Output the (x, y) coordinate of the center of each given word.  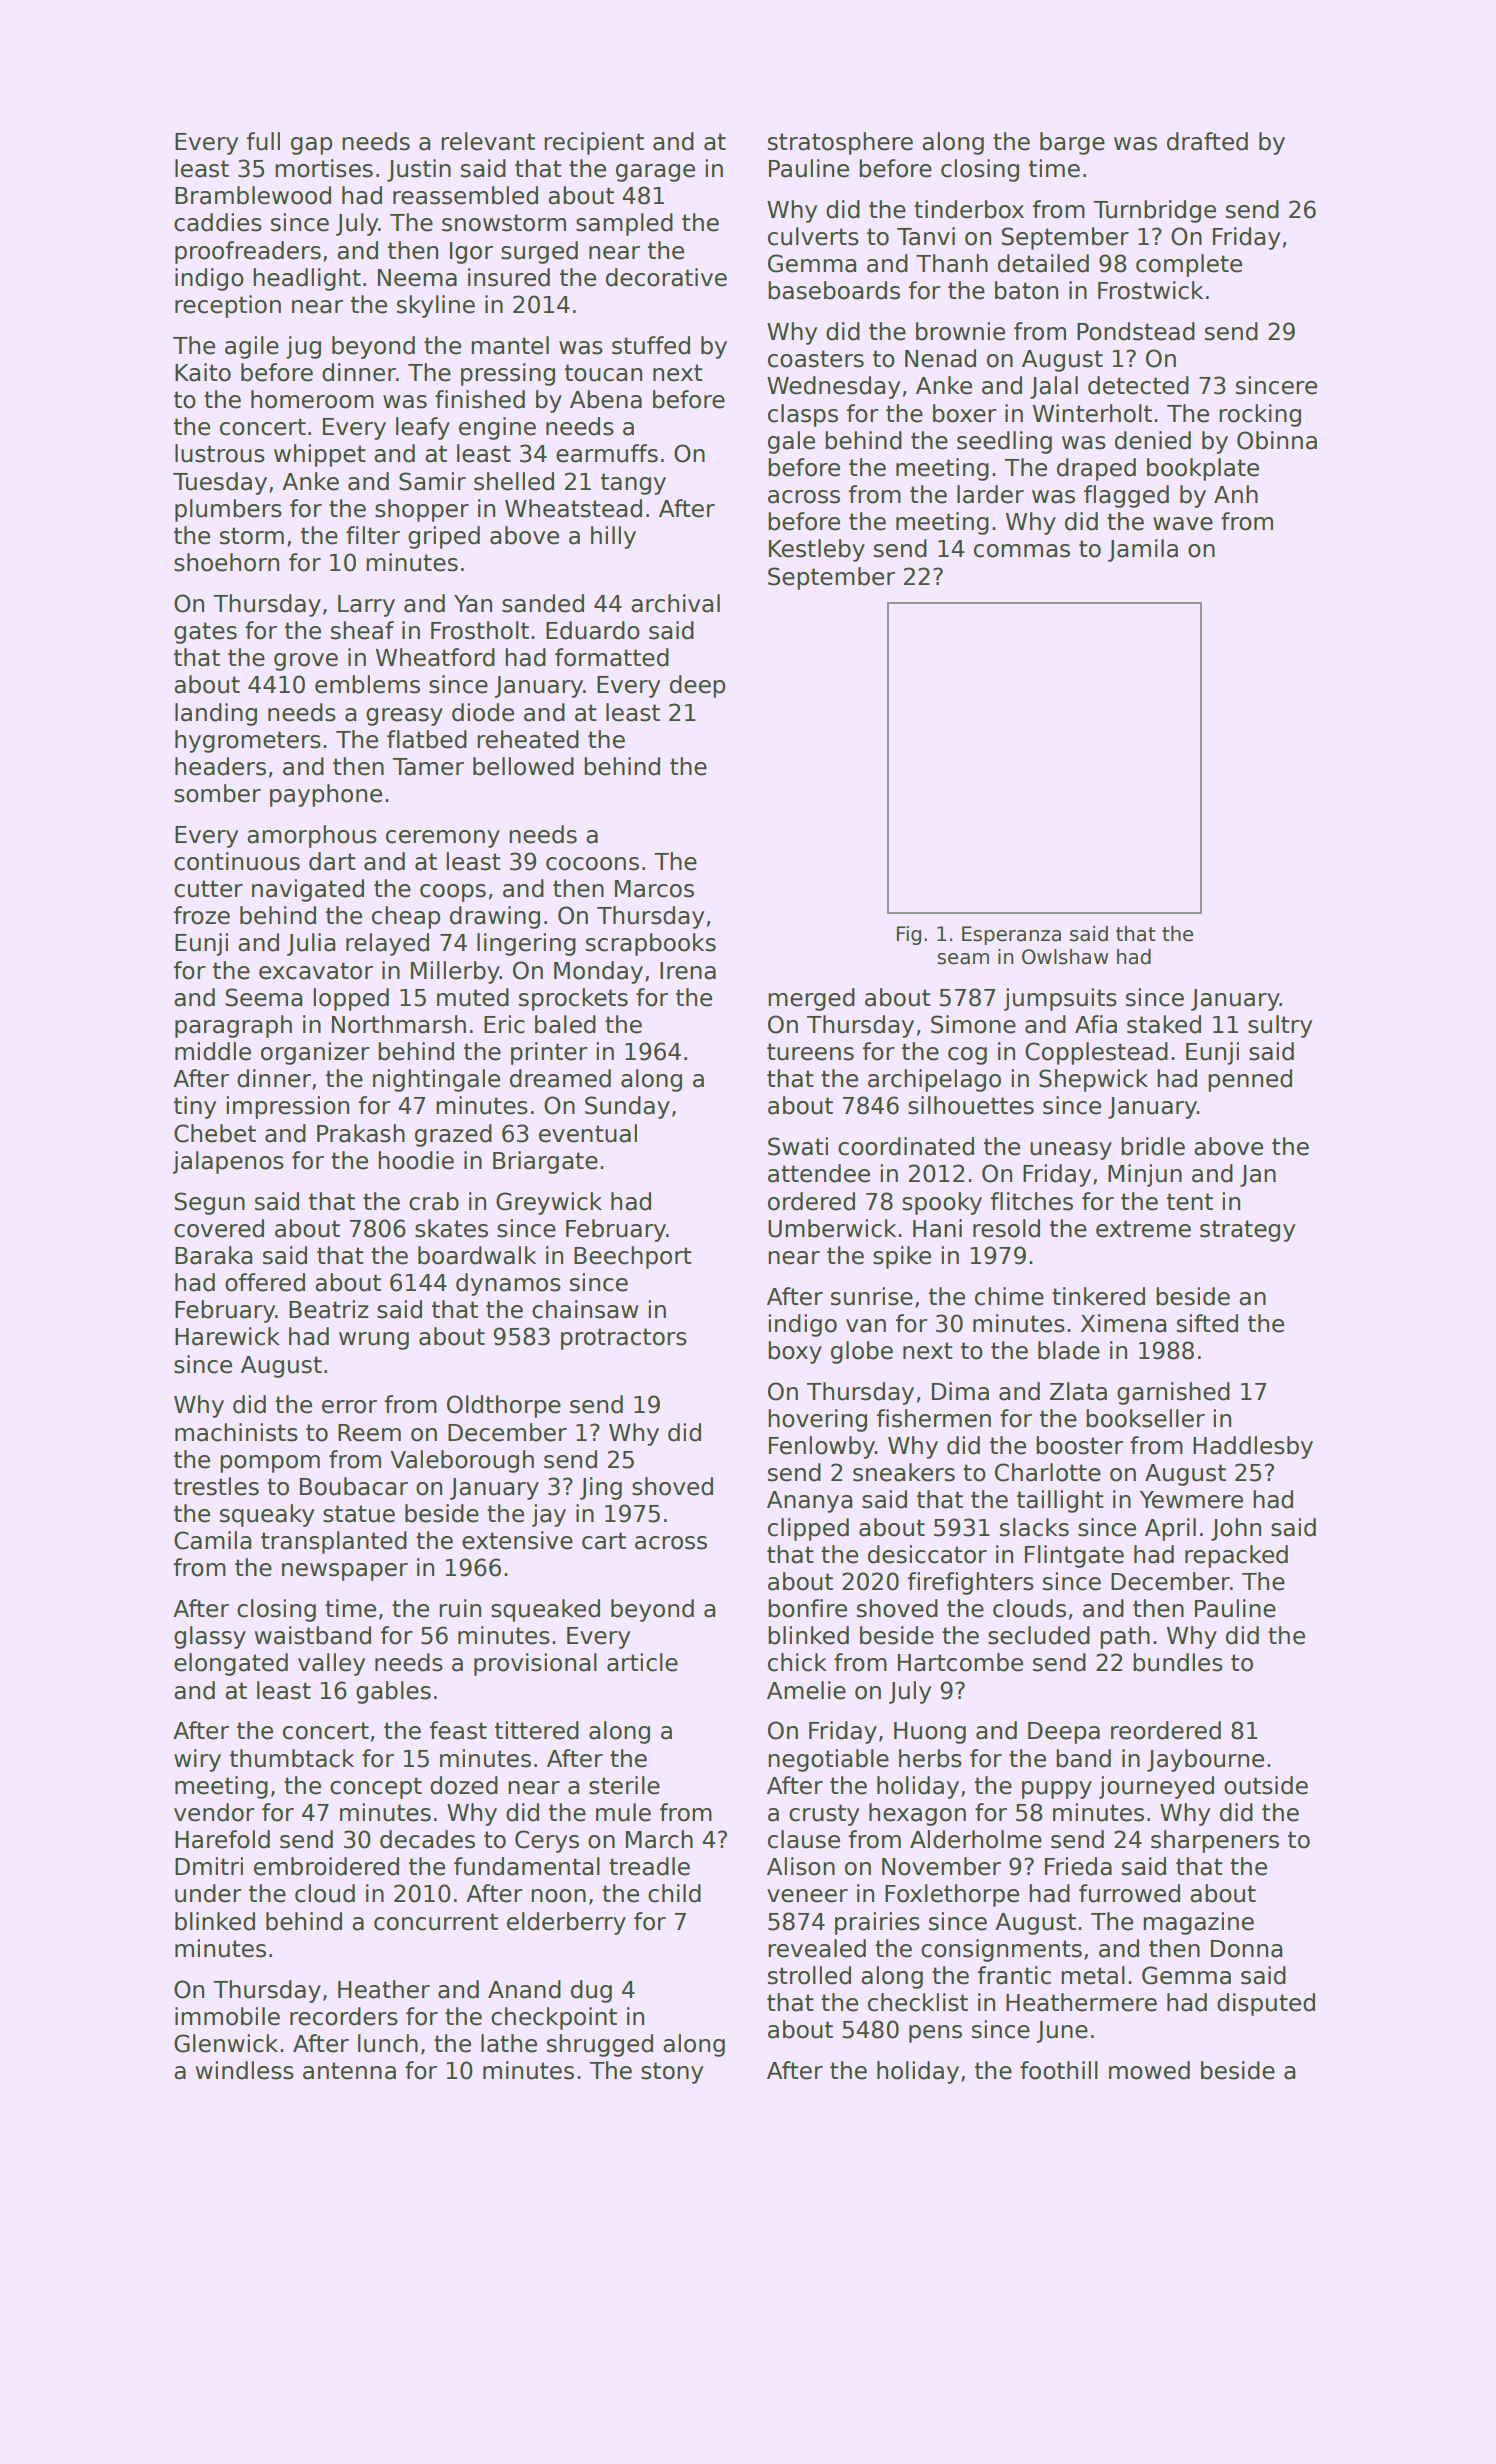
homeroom (312, 399)
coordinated (906, 1146)
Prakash (361, 1133)
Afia (1096, 1024)
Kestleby (817, 550)
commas (1022, 551)
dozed (464, 1785)
